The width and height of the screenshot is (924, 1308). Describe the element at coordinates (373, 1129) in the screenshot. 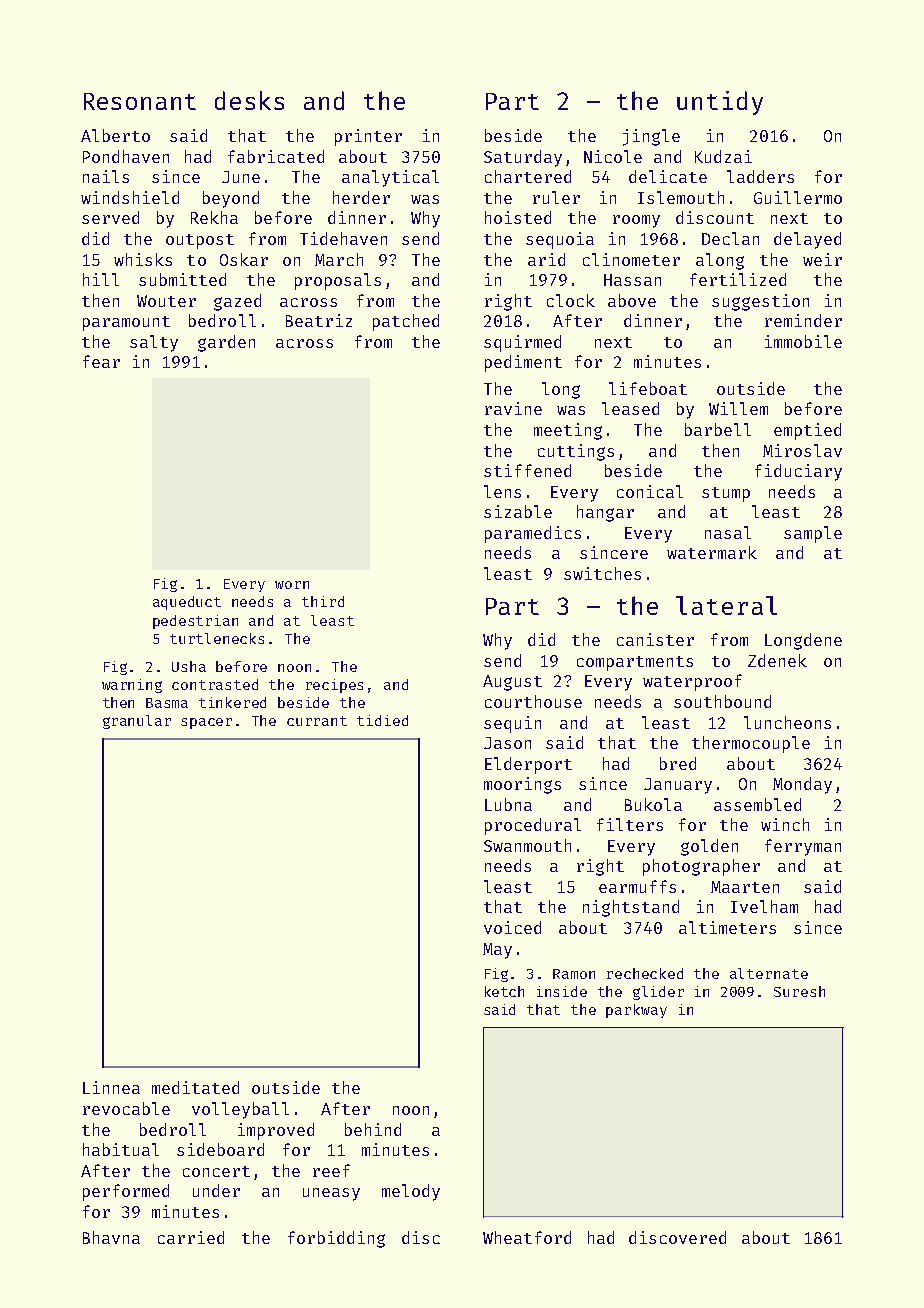

I see `behind` at that location.
